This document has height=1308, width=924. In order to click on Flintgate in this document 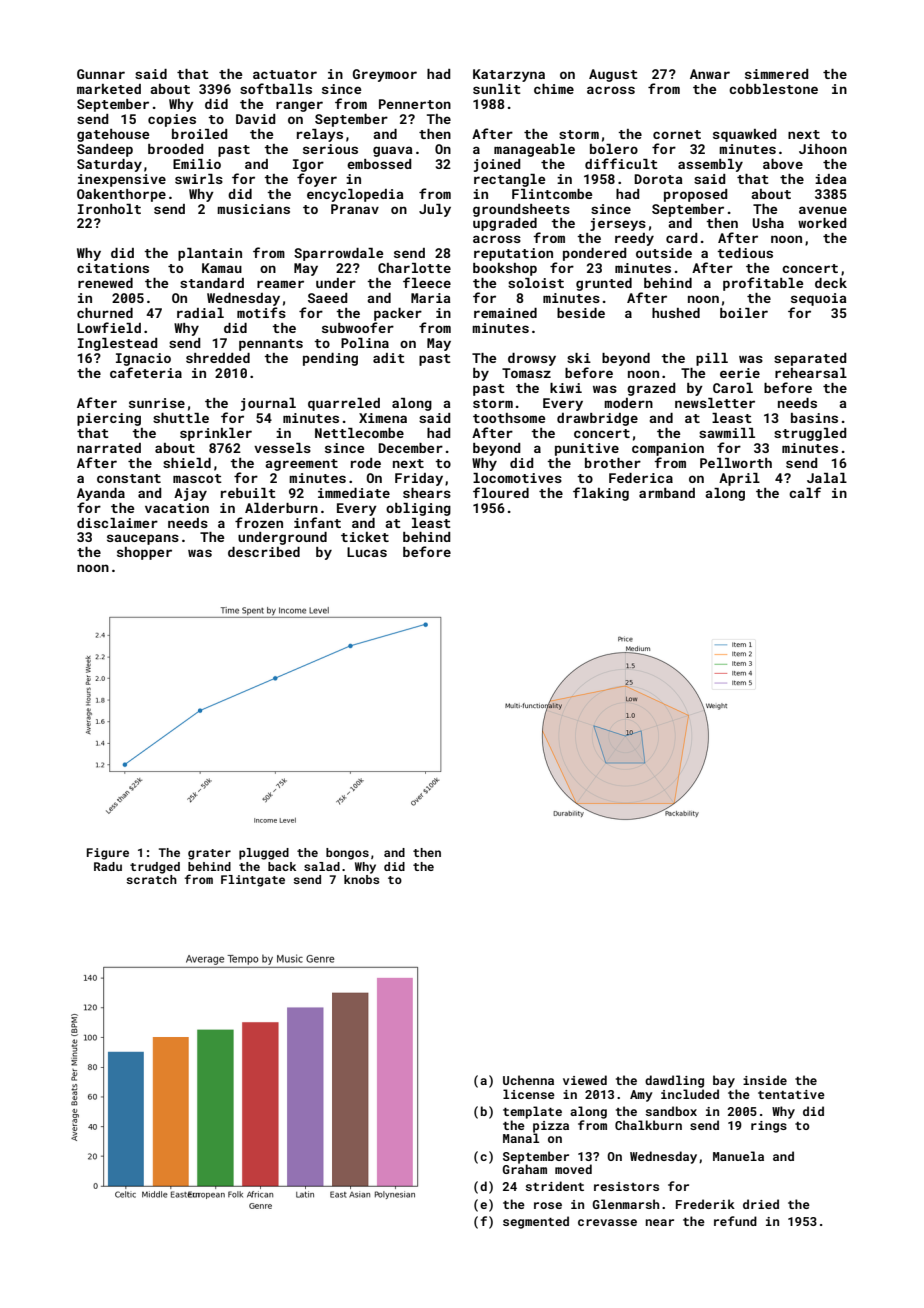, I will do `click(253, 881)`.
